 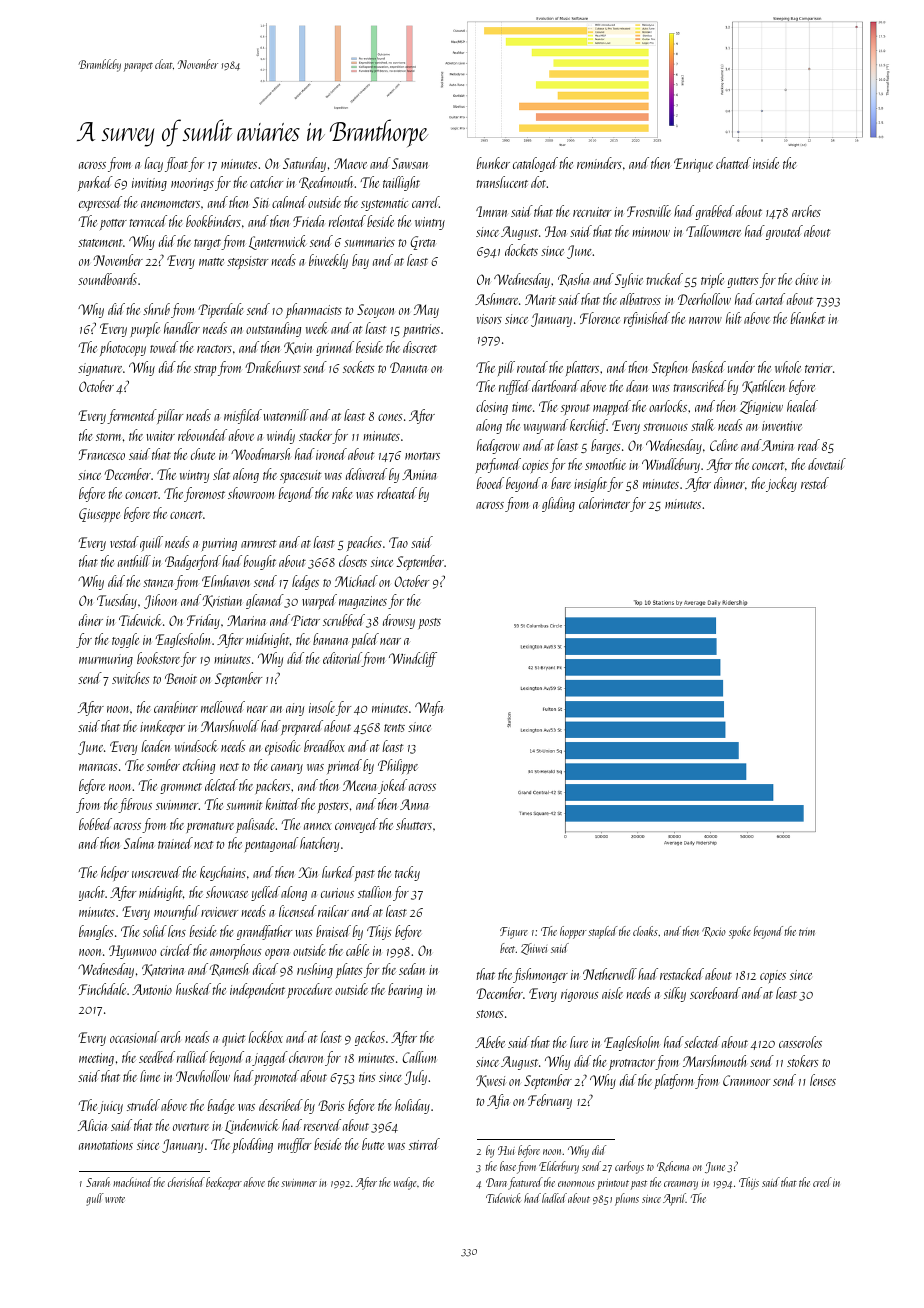 I want to click on creel, so click(x=822, y=1182).
